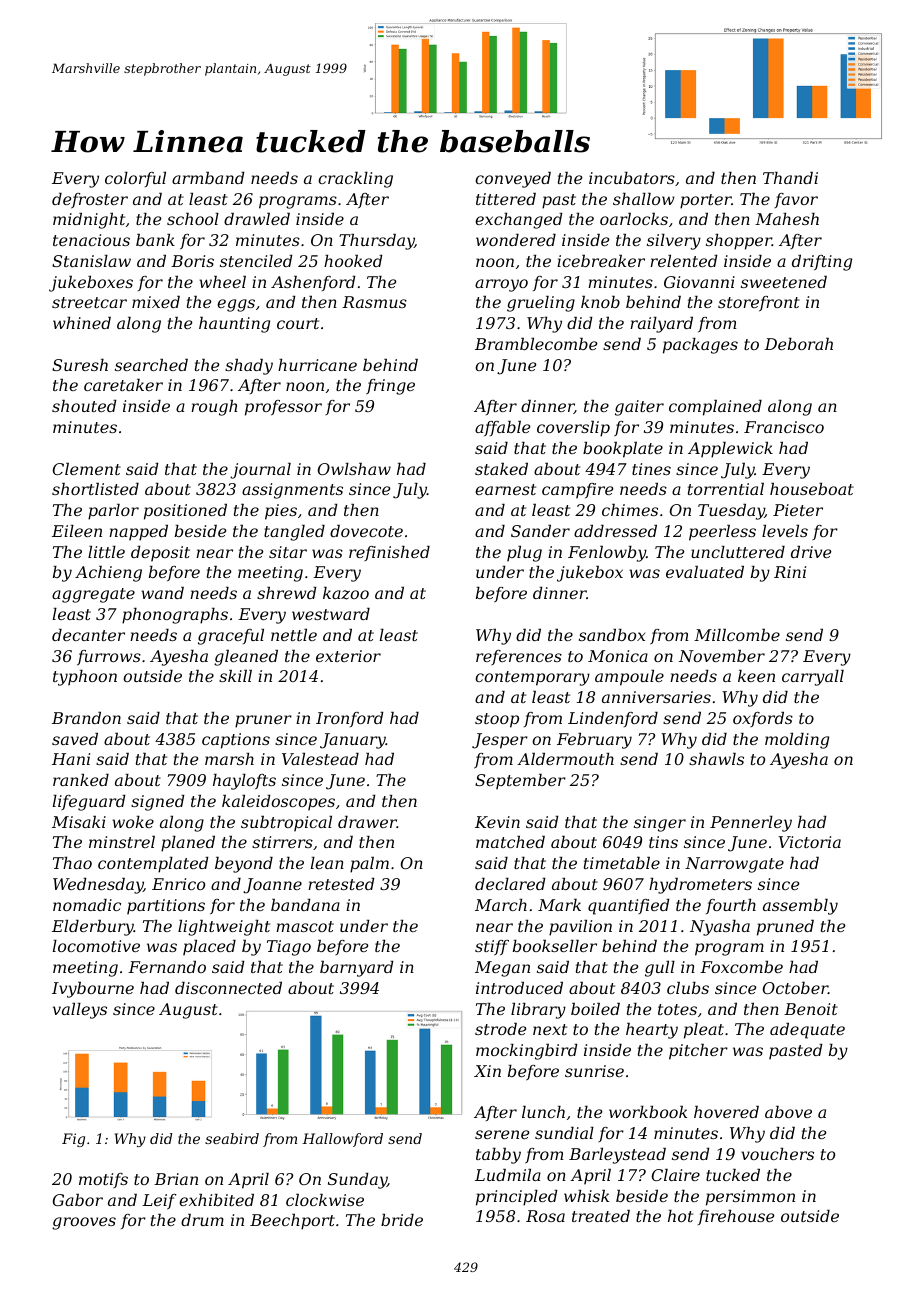  Describe the element at coordinates (497, 822) in the screenshot. I see `Kevin` at that location.
